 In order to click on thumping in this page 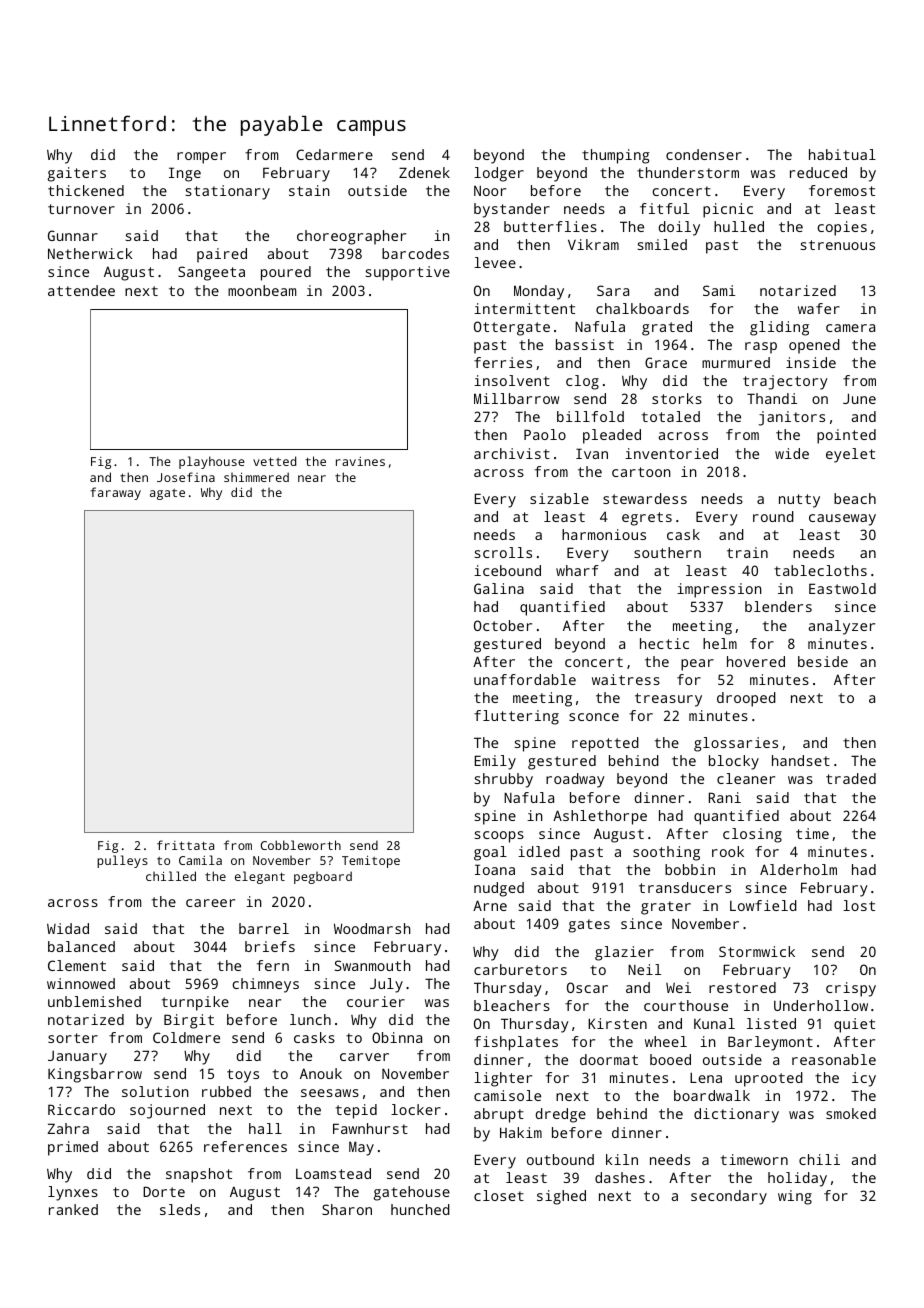, I will do `click(616, 156)`.
